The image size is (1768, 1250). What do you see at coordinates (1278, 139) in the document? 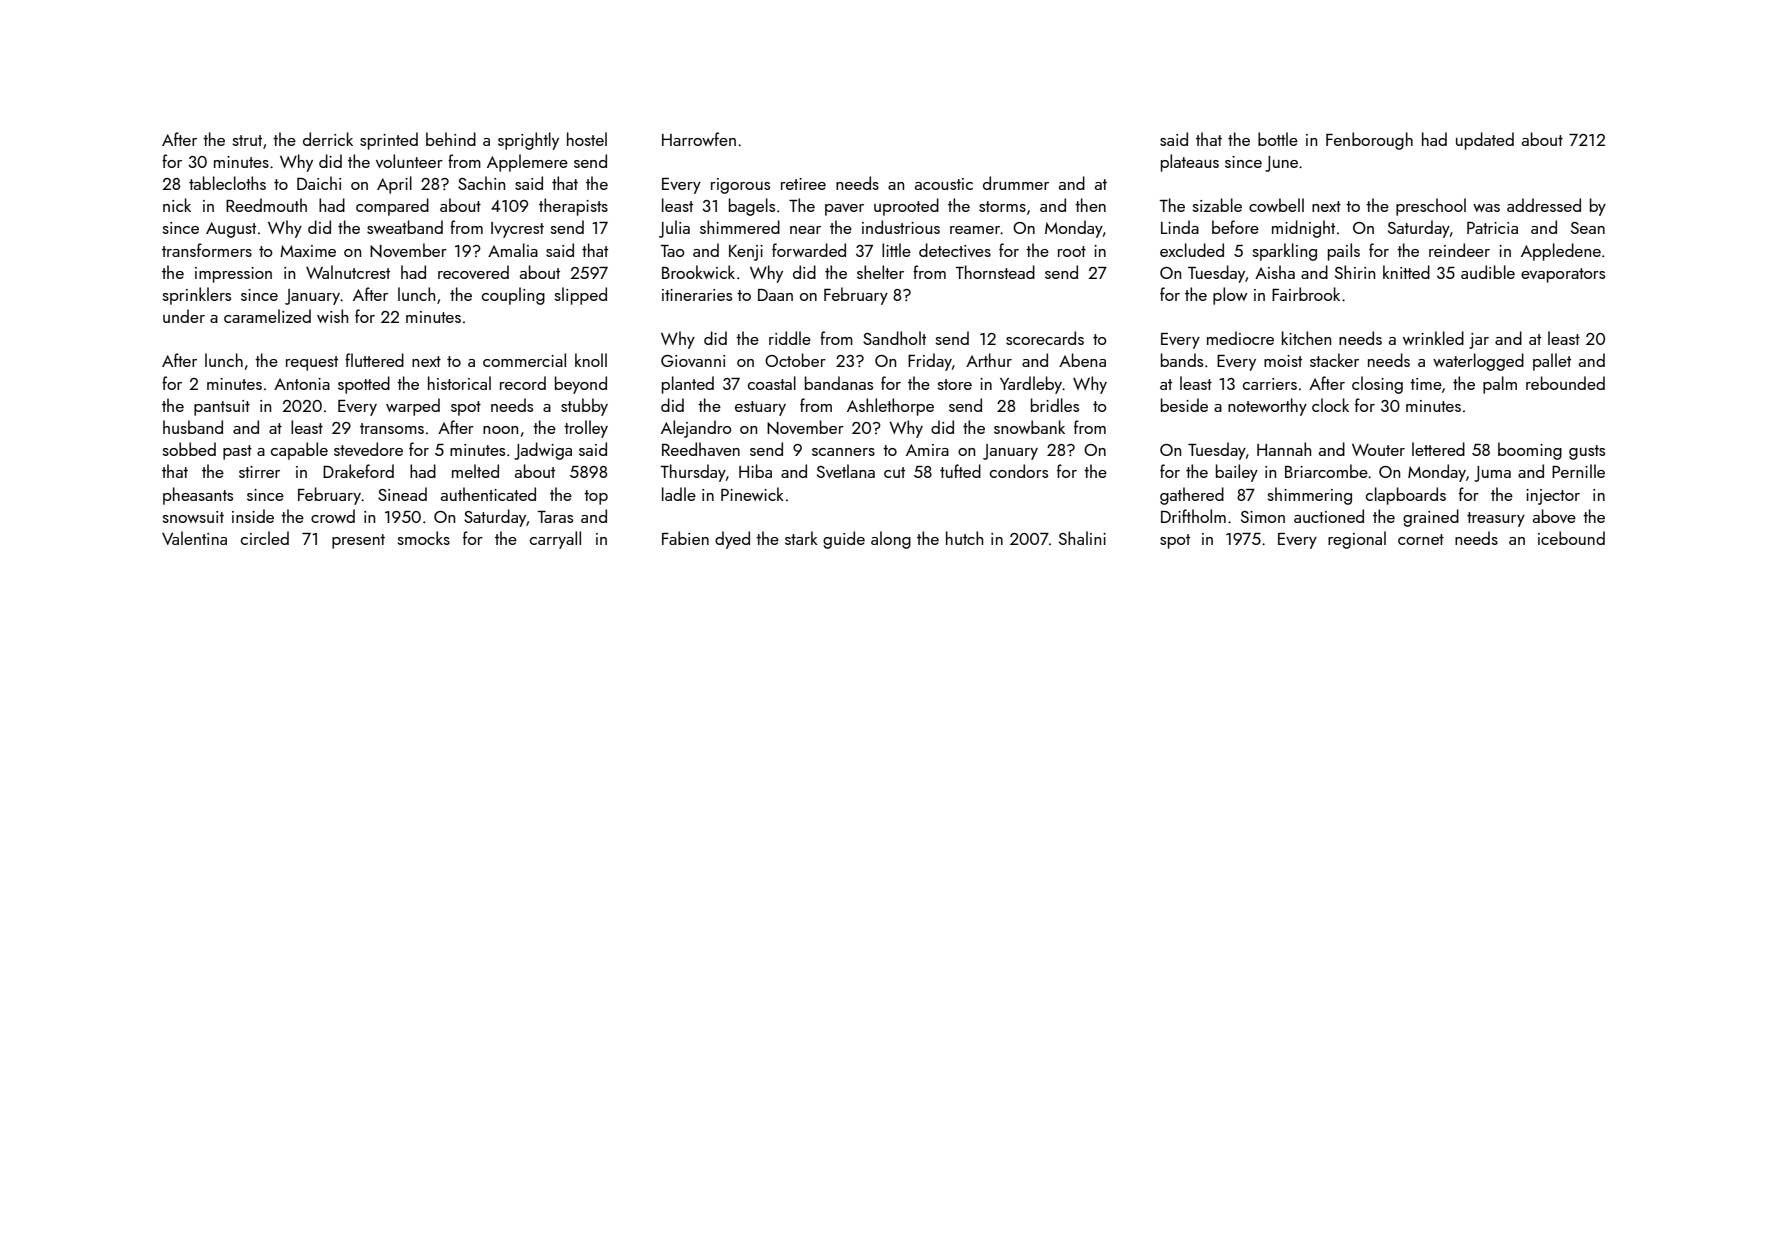
I see `bottle` at bounding box center [1278, 139].
